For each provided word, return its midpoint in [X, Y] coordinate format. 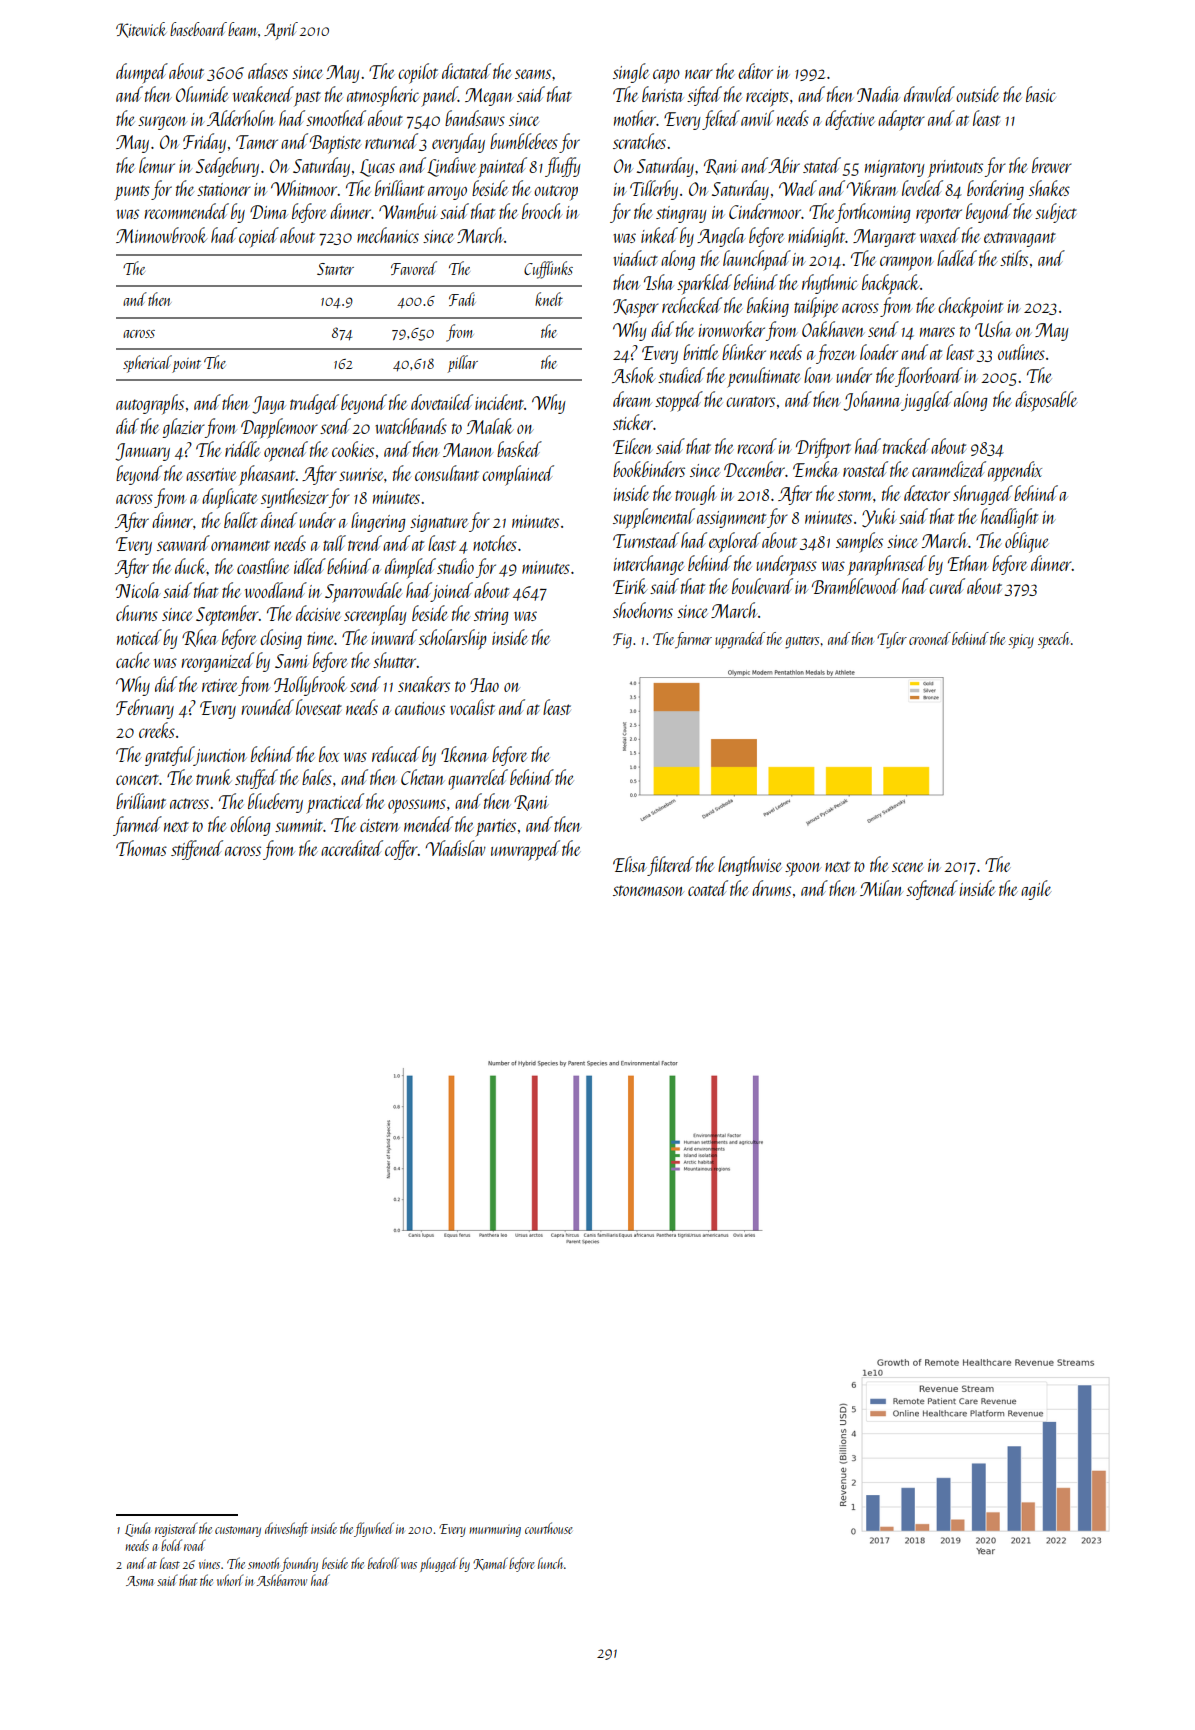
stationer [224, 189]
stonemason [648, 890]
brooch [542, 211]
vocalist [472, 707]
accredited [352, 848]
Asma [139, 1581]
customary [238, 1531]
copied [259, 237]
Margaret [884, 238]
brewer [1052, 165]
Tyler [892, 640]
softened [932, 890]
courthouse [548, 1528]
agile [1036, 890]
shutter [395, 660]
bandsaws [475, 118]
